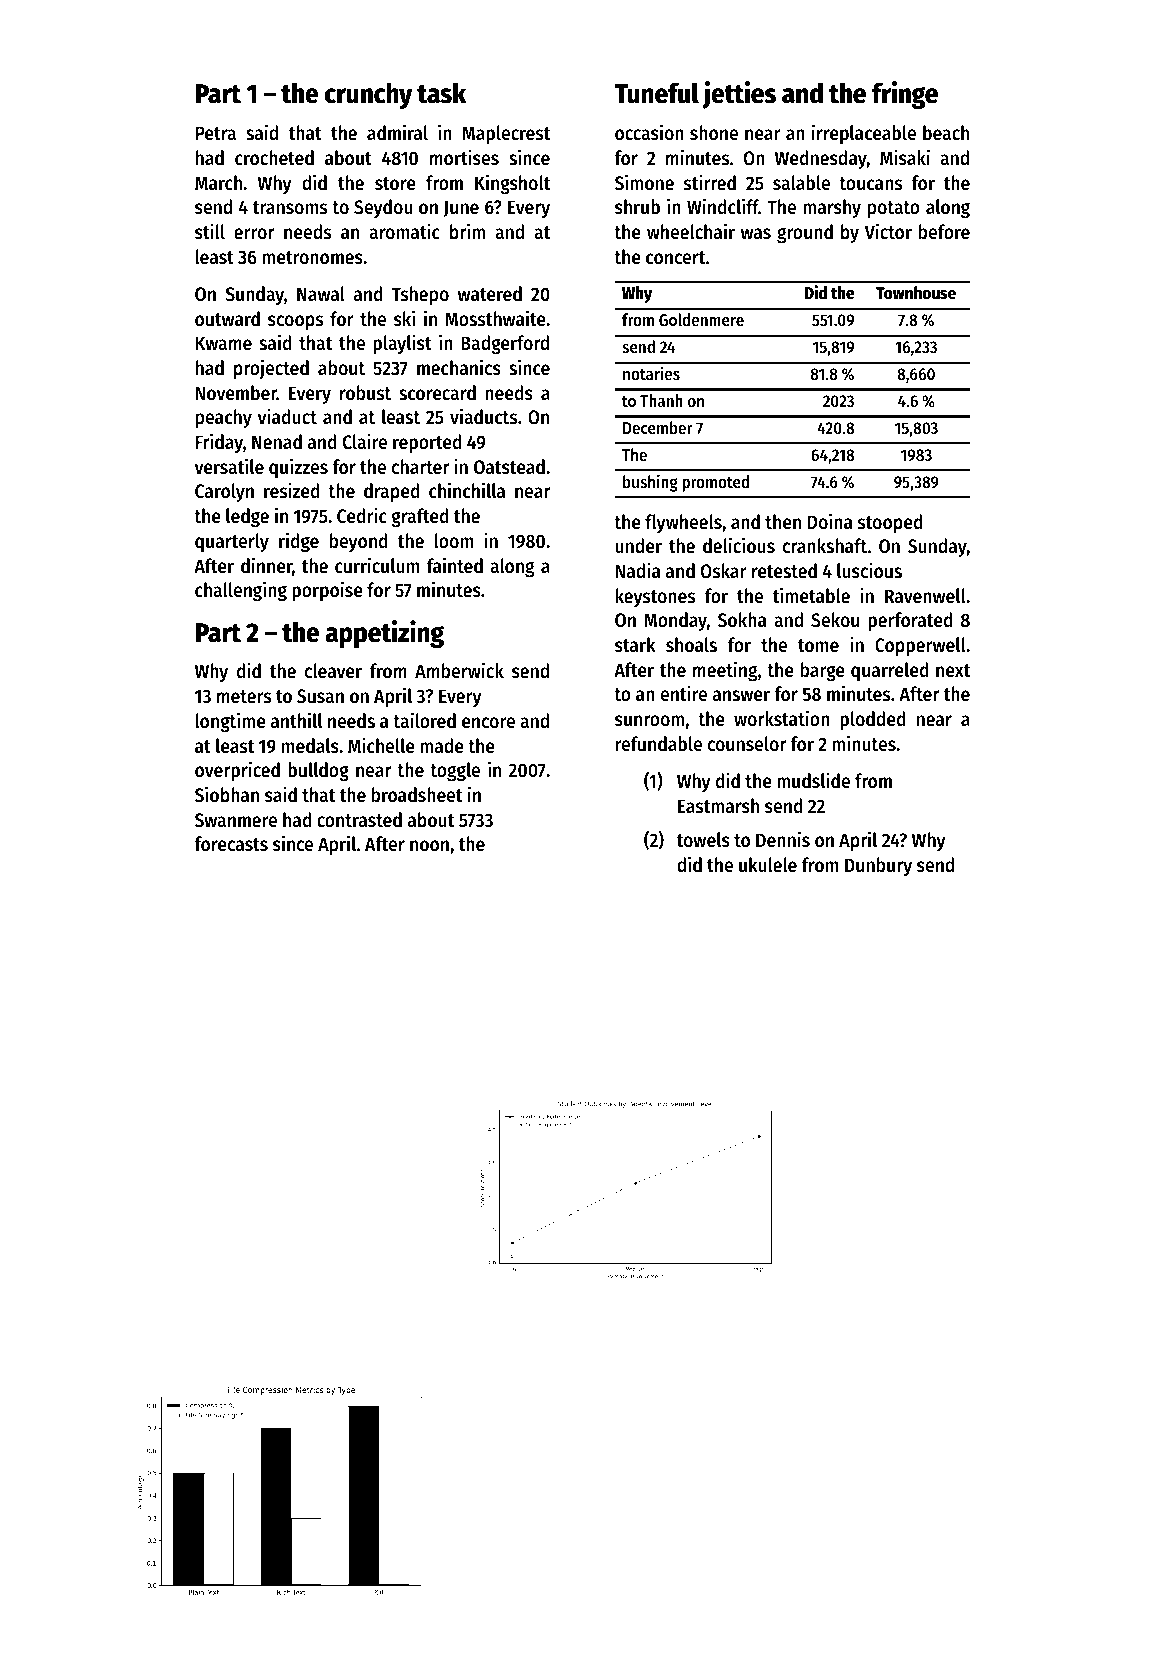 The image size is (1165, 1654). What do you see at coordinates (359, 820) in the document?
I see `contrasted` at bounding box center [359, 820].
